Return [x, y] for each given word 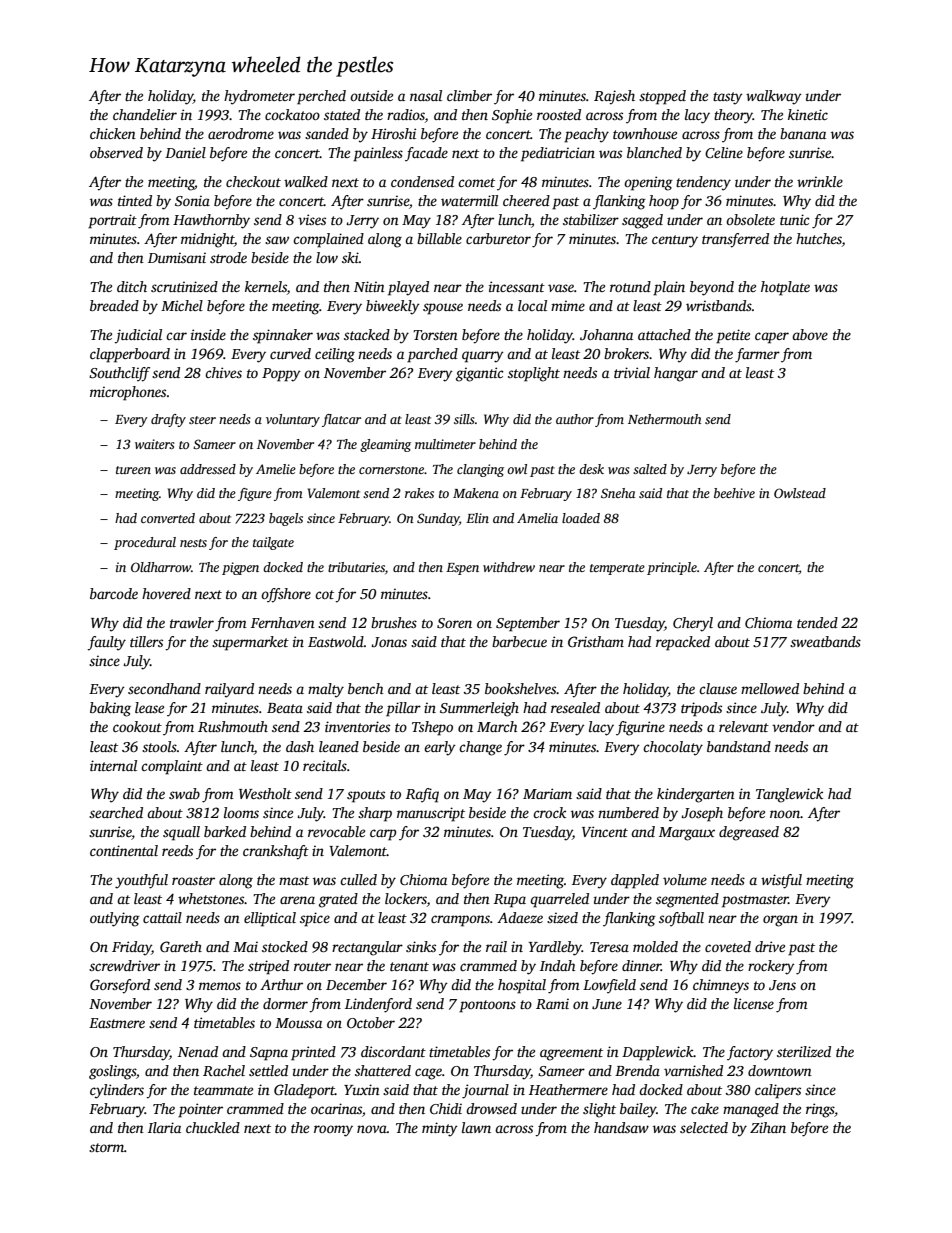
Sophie [512, 116]
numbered [628, 812]
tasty [728, 98]
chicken [113, 133]
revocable [336, 831]
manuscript [431, 814]
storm [106, 1147]
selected [704, 1127]
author [575, 419]
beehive [734, 493]
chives [223, 372]
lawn [476, 1127]
